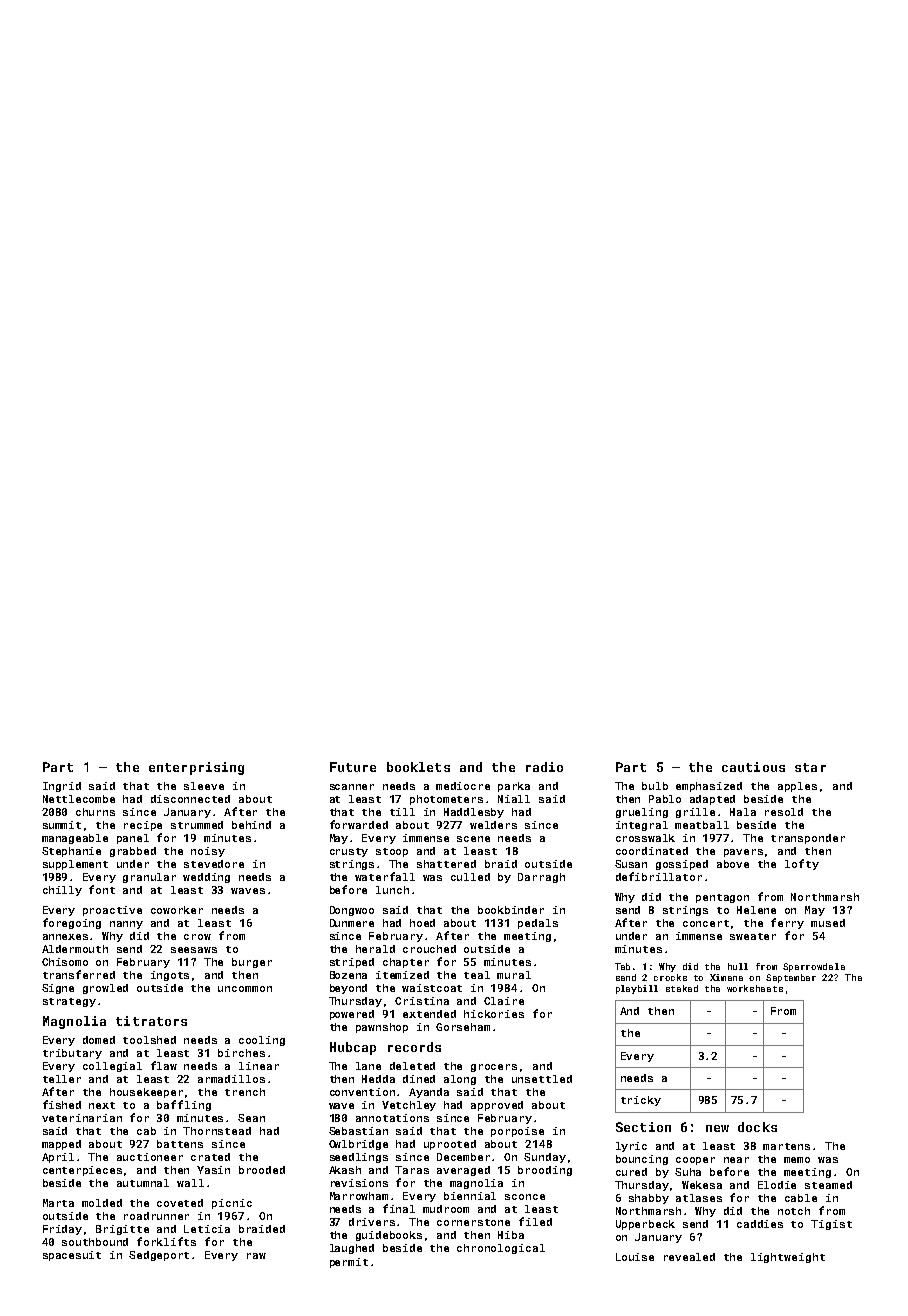 The width and height of the image is (908, 1316). What do you see at coordinates (352, 787) in the image?
I see `scanner` at bounding box center [352, 787].
